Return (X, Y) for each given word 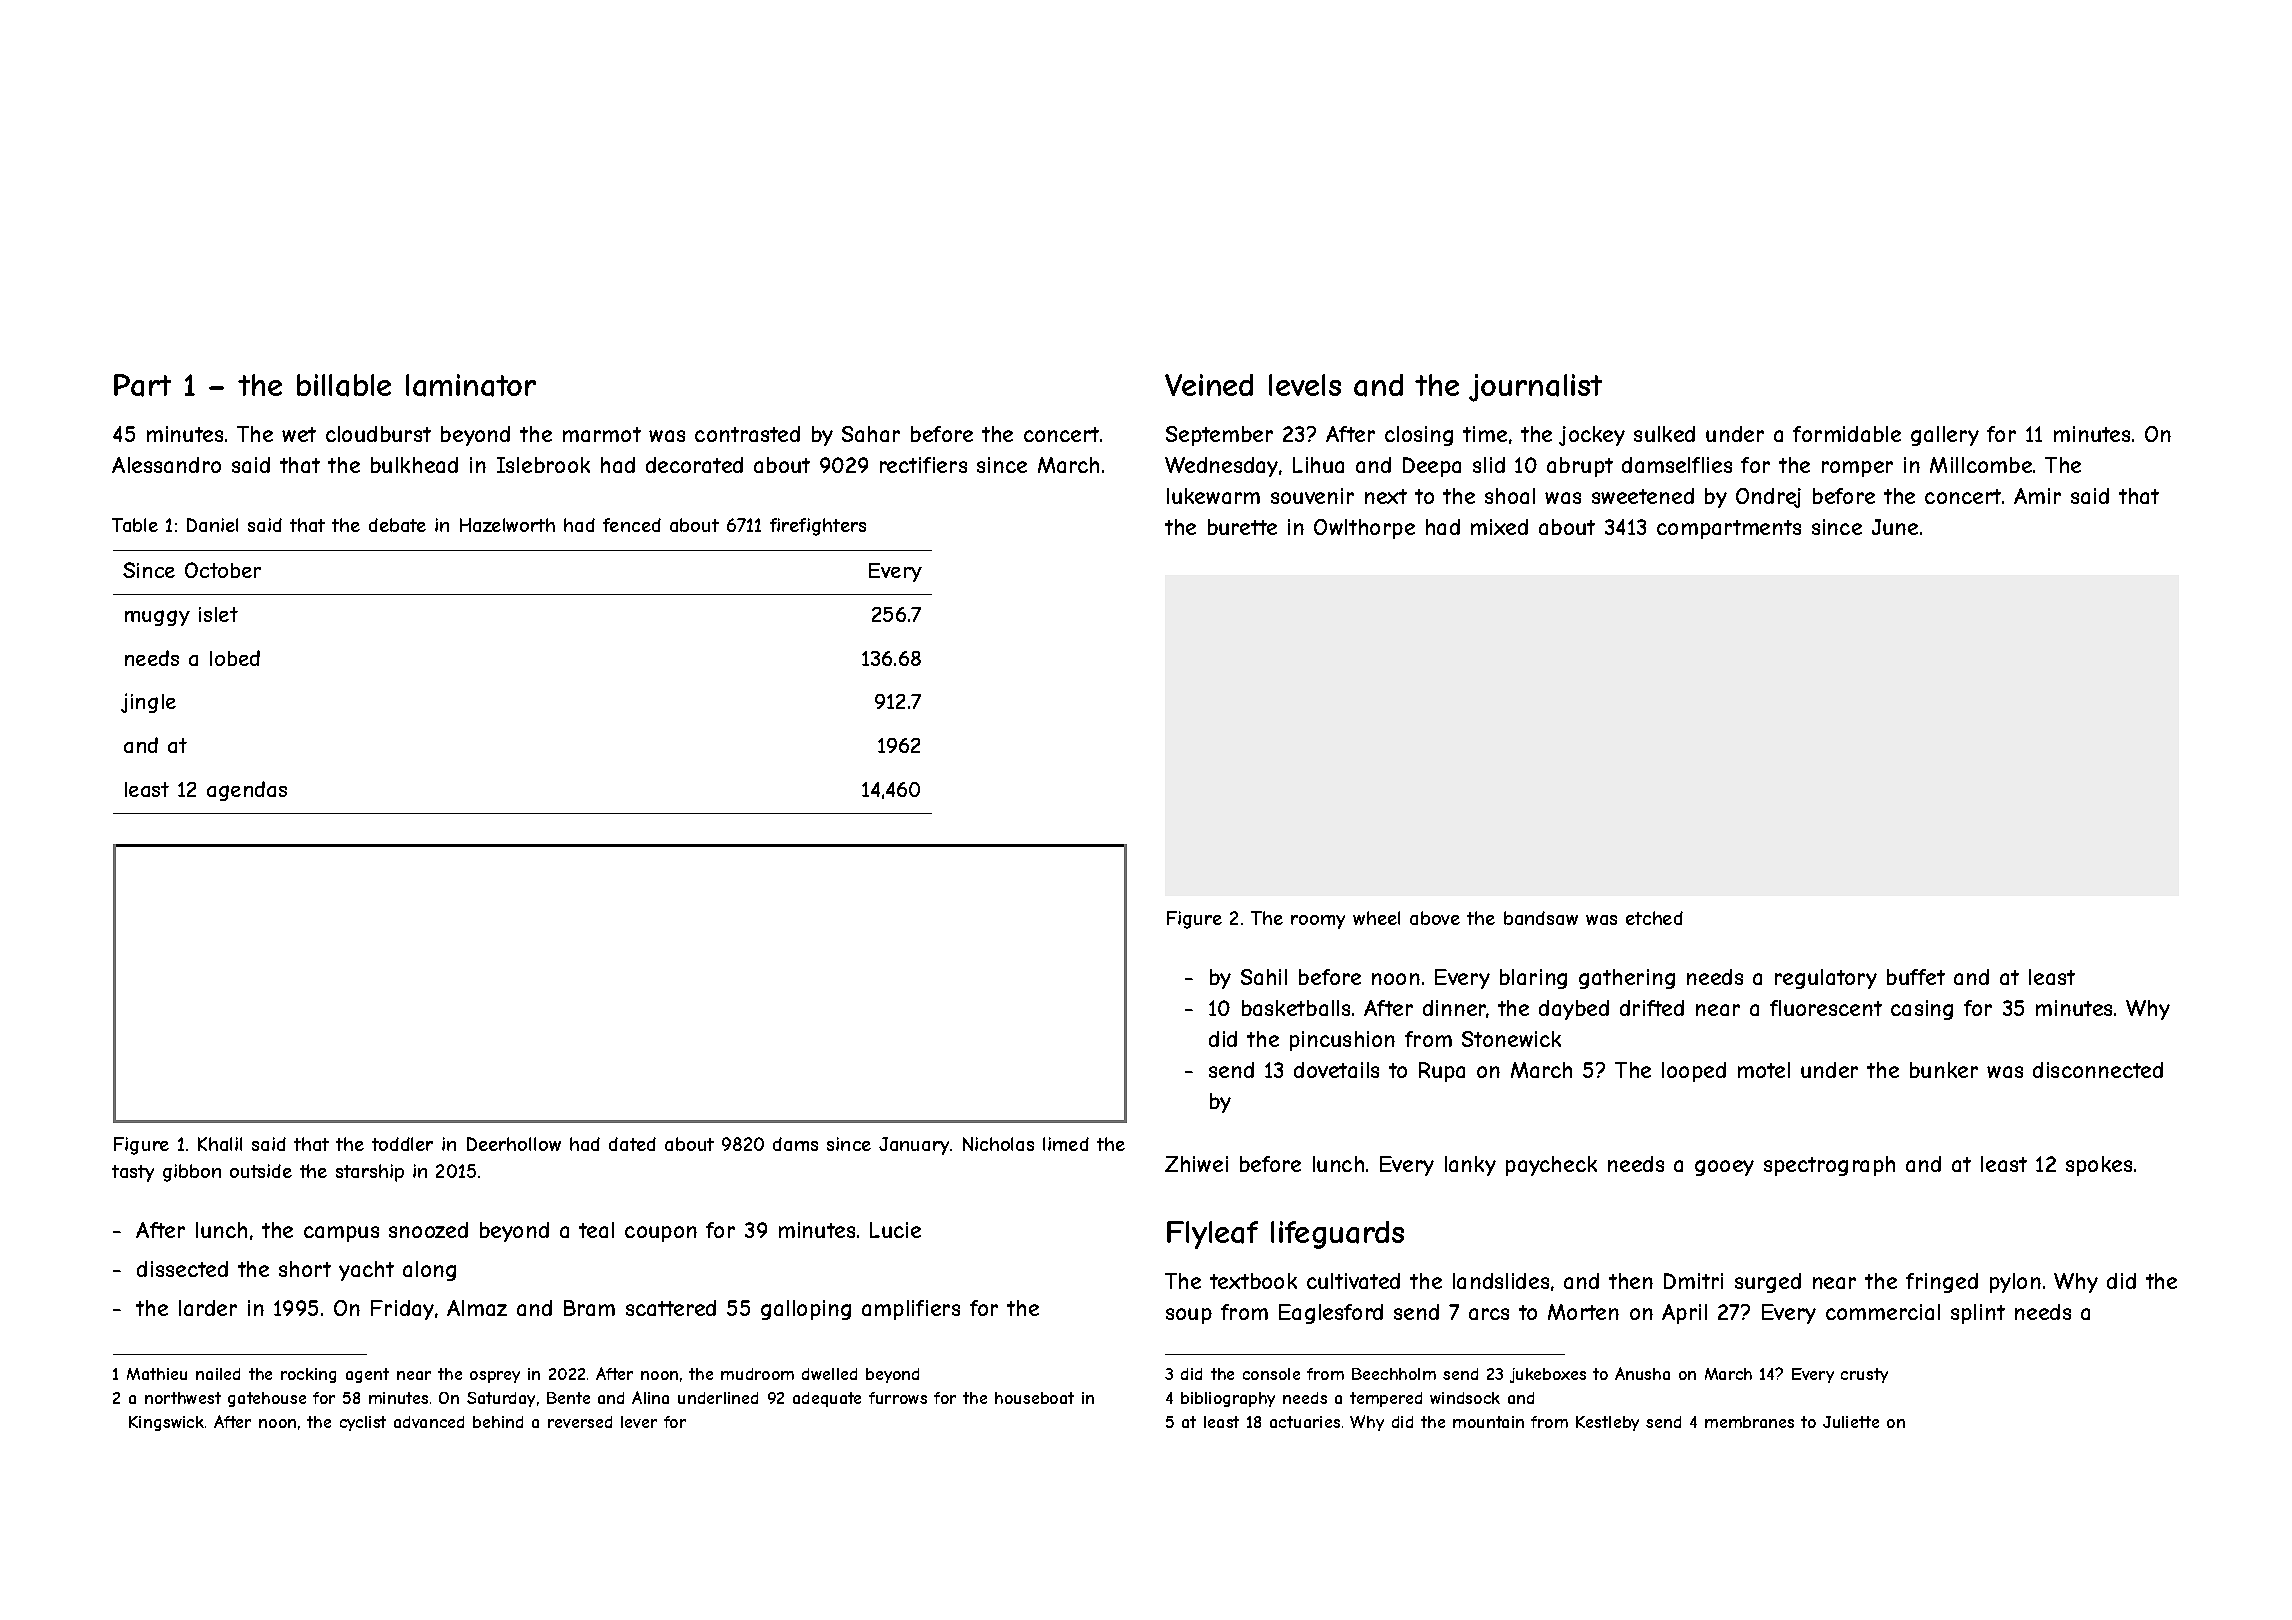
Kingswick (166, 1423)
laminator (471, 385)
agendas (247, 791)
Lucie (895, 1230)
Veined (1209, 385)
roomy (1318, 922)
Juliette (1851, 1422)
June (1895, 527)
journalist (1535, 388)
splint (1978, 1314)
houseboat (1034, 1398)
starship (370, 1173)
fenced (632, 525)
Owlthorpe (1364, 529)
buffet (1916, 977)
